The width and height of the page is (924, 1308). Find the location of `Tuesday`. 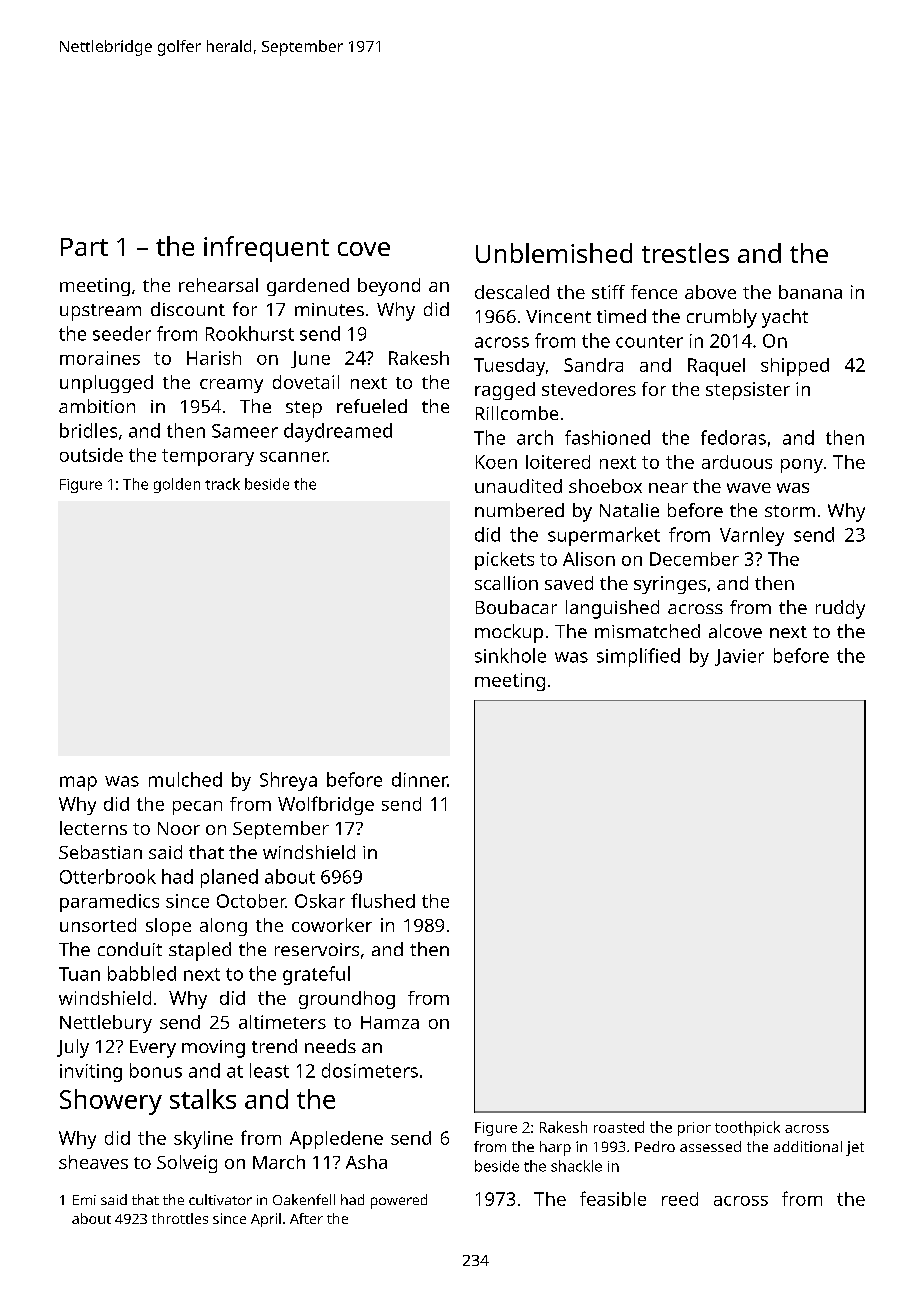

Tuesday is located at coordinates (509, 367).
